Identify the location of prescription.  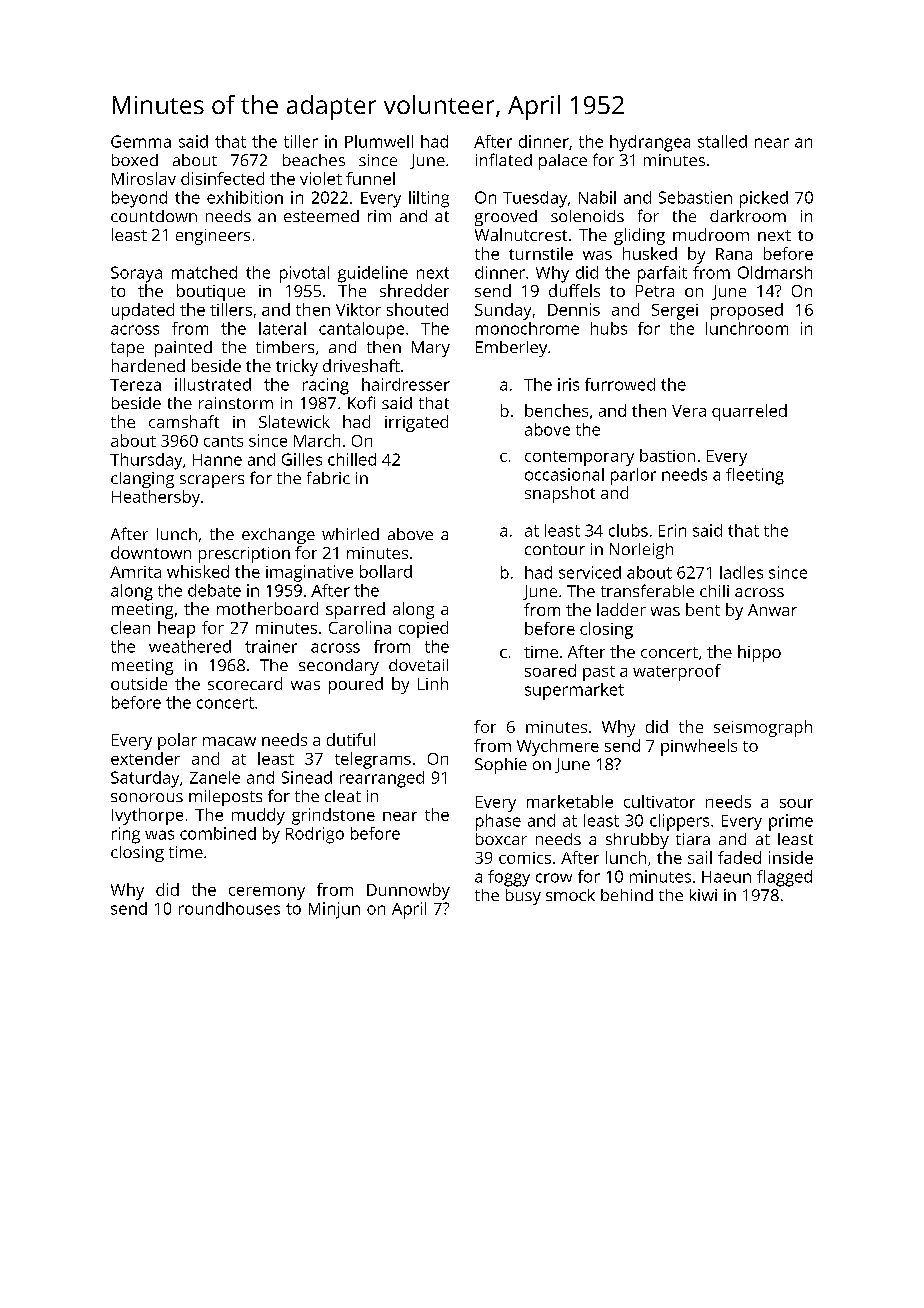
(244, 555).
